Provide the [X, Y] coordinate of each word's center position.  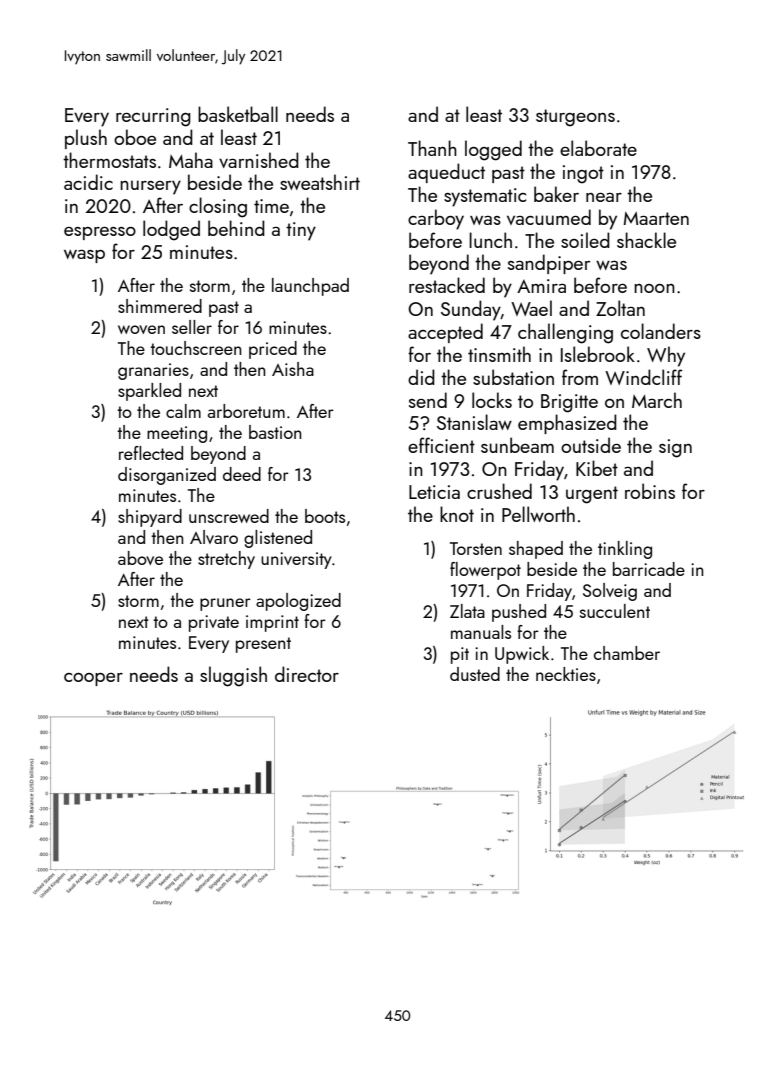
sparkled [149, 392]
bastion [275, 432]
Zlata [467, 611]
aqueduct [446, 173]
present [263, 645]
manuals [481, 632]
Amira [541, 286]
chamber [627, 653]
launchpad [310, 287]
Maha [191, 160]
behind [236, 228]
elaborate [598, 148]
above [140, 558]
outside [591, 445]
